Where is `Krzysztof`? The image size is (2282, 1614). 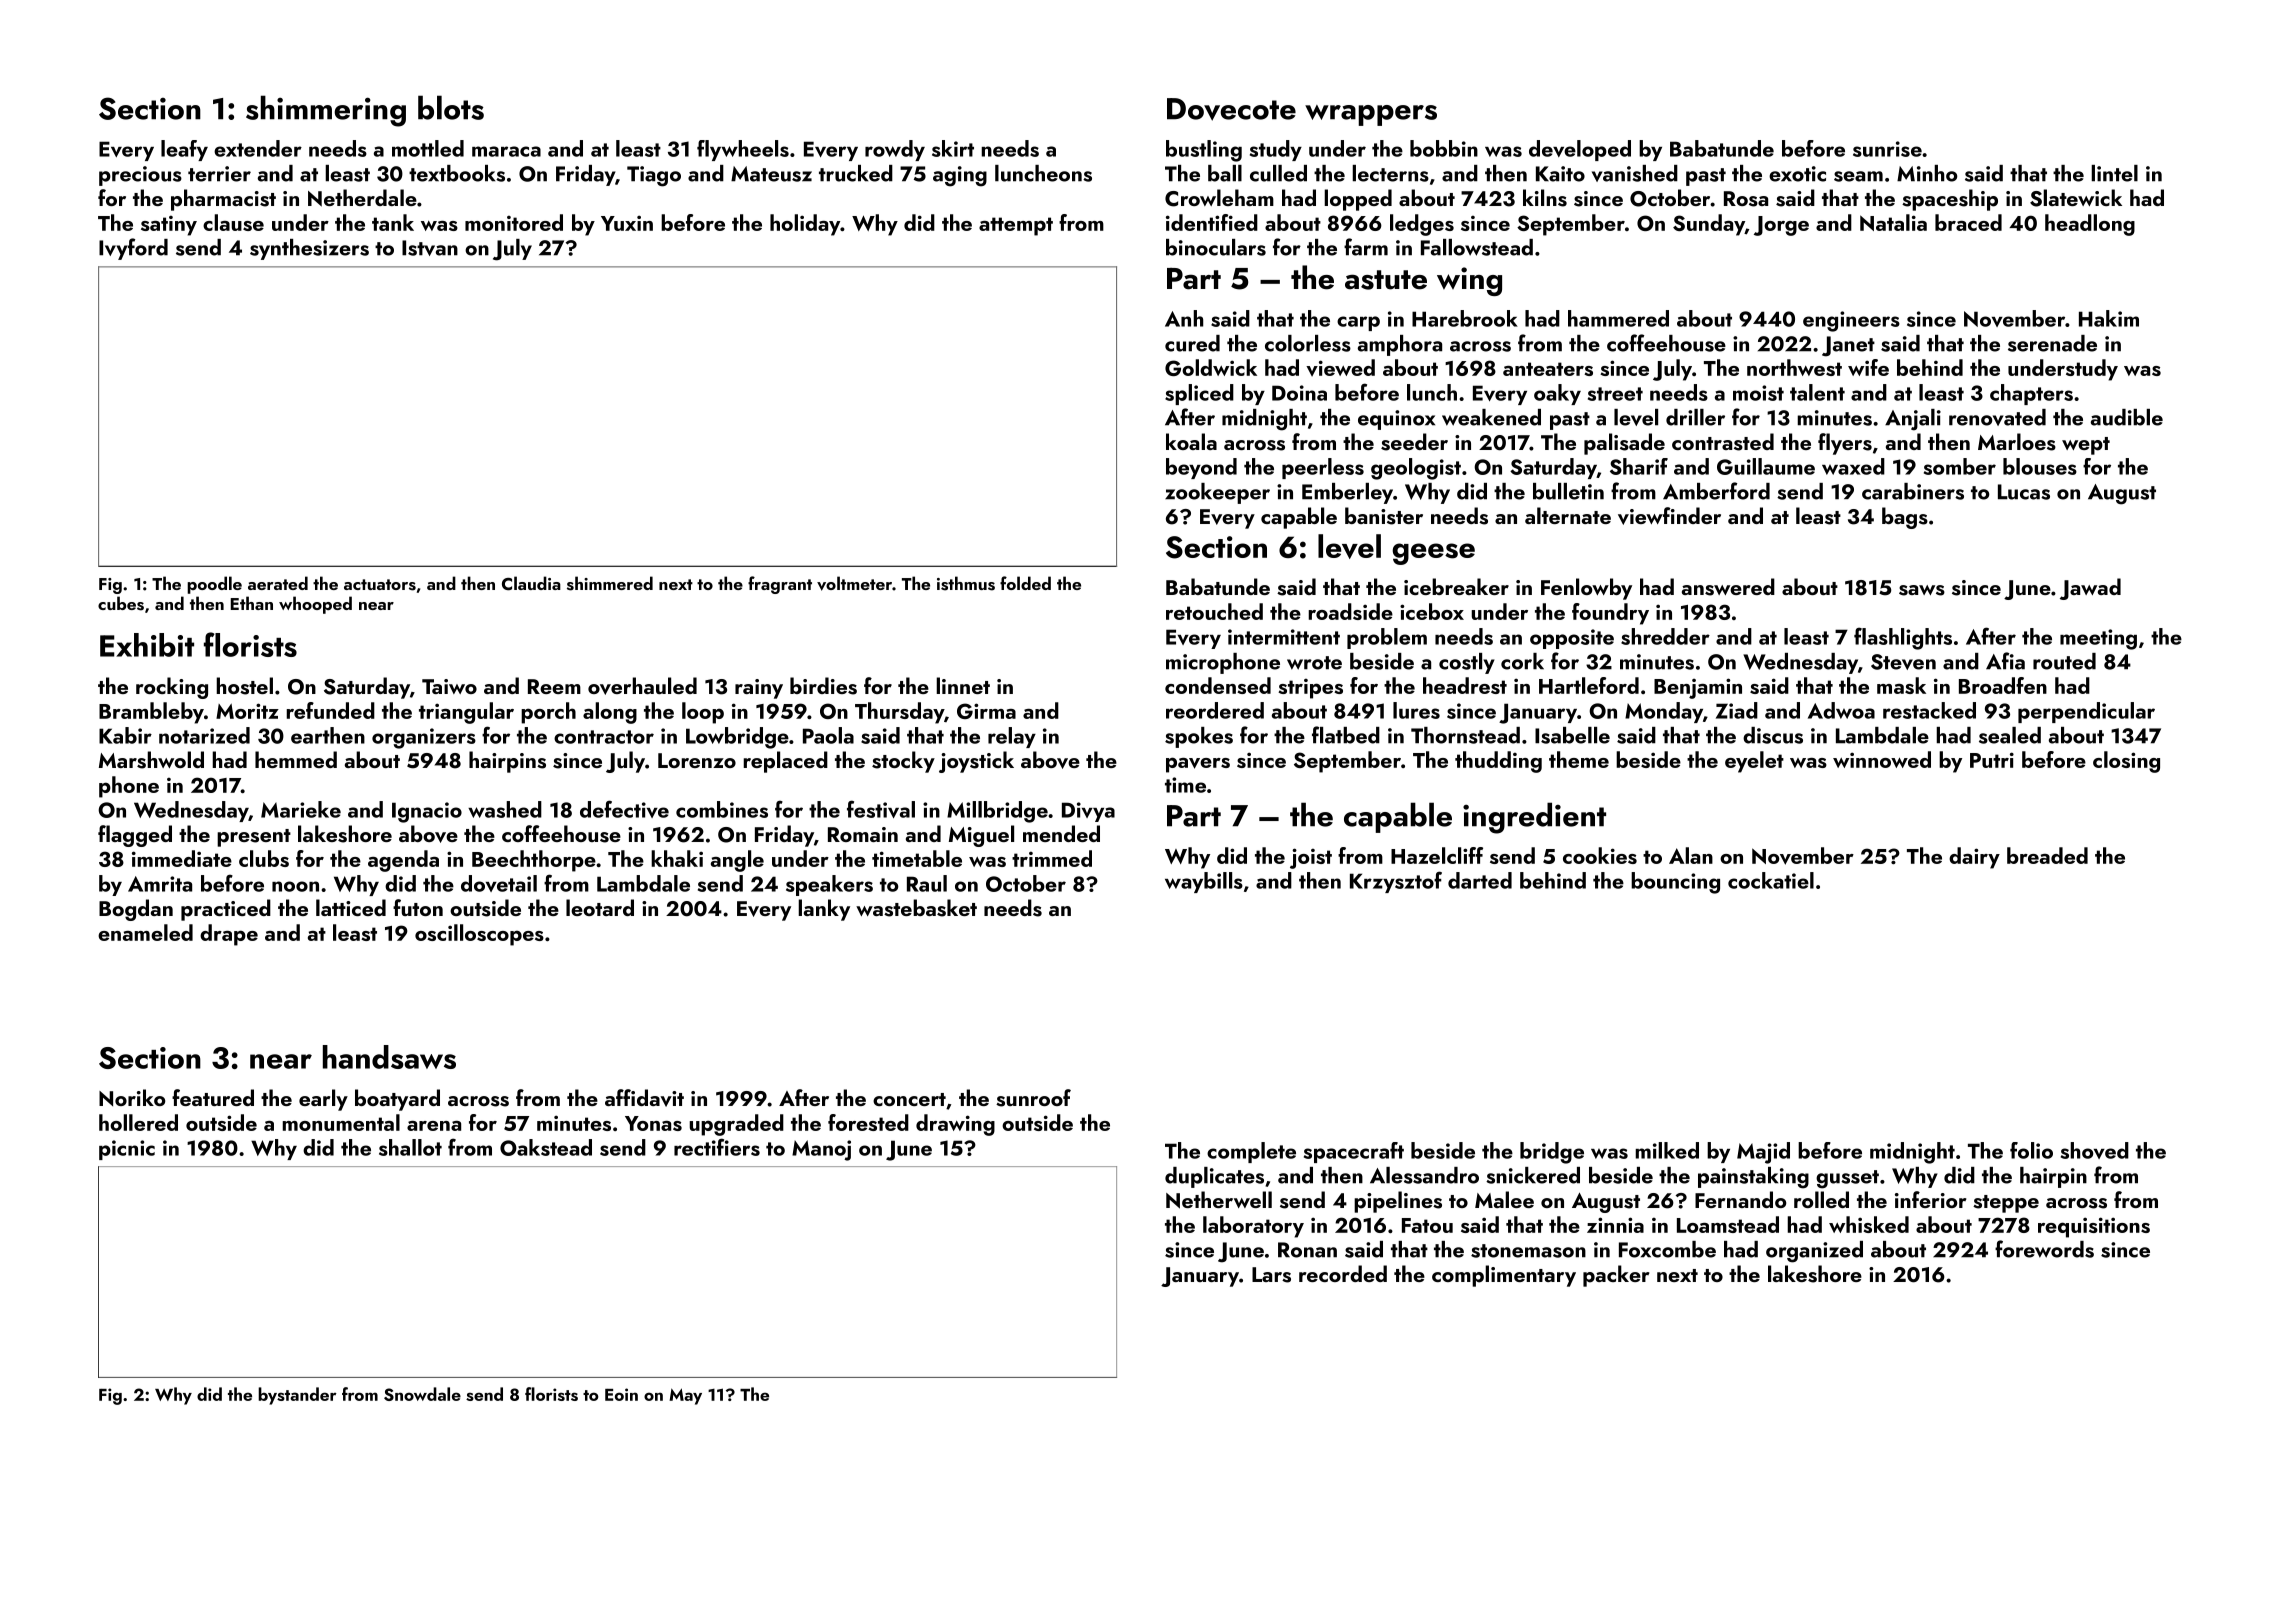
Krzysztof is located at coordinates (1396, 882).
